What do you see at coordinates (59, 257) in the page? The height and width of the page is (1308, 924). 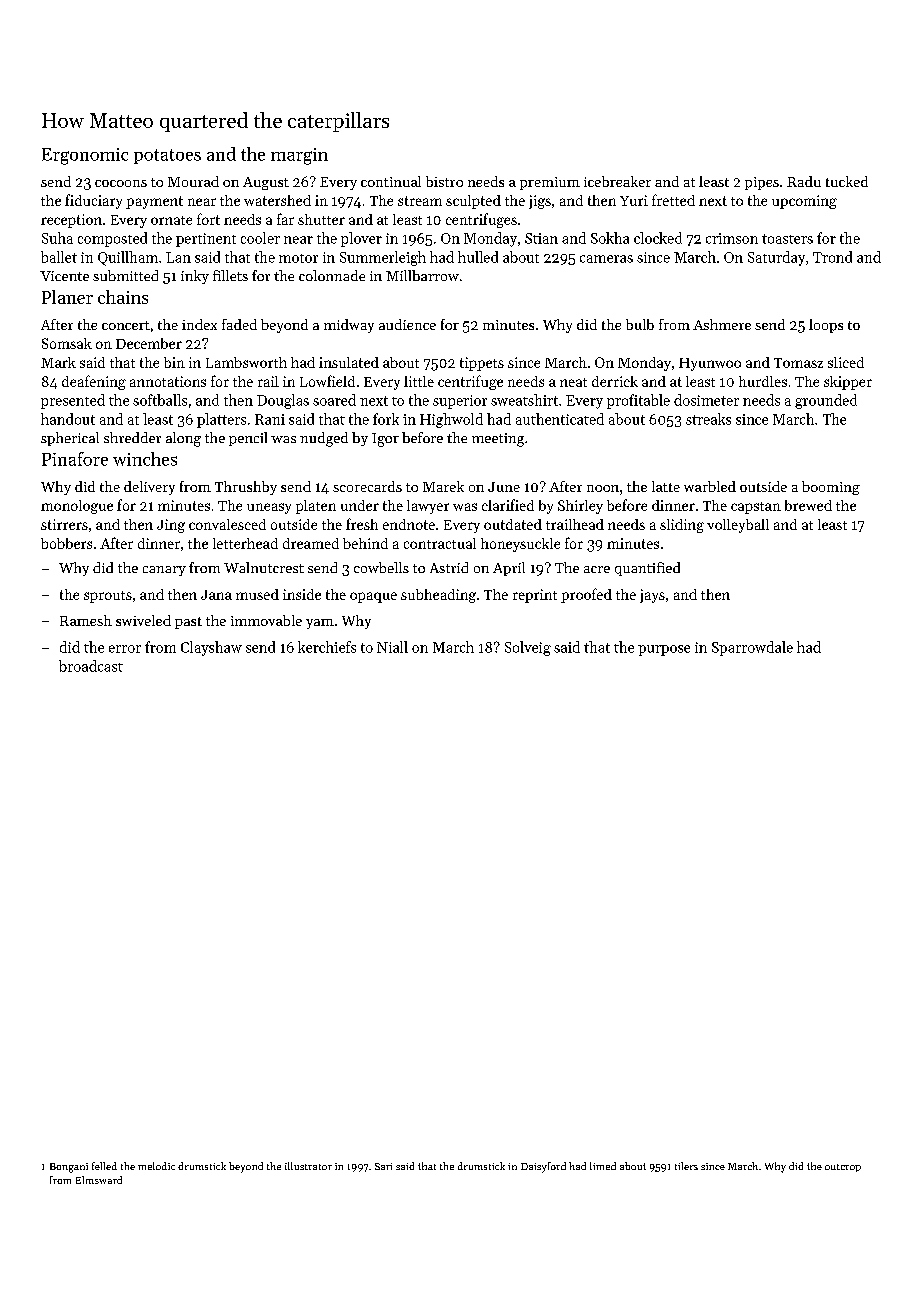 I see `ballet` at bounding box center [59, 257].
